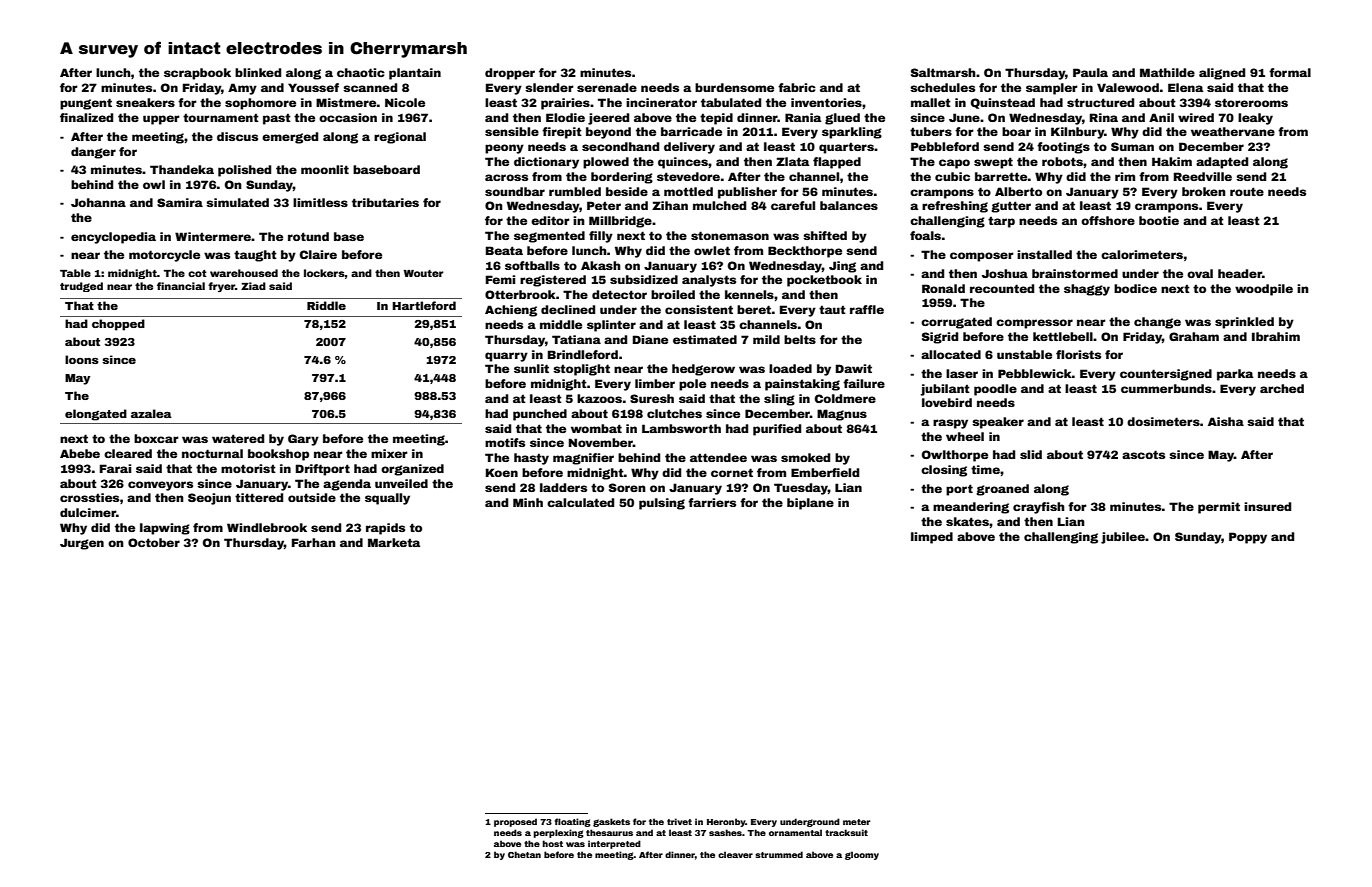 Image resolution: width=1372 pixels, height=887 pixels. I want to click on bodice, so click(1135, 288).
